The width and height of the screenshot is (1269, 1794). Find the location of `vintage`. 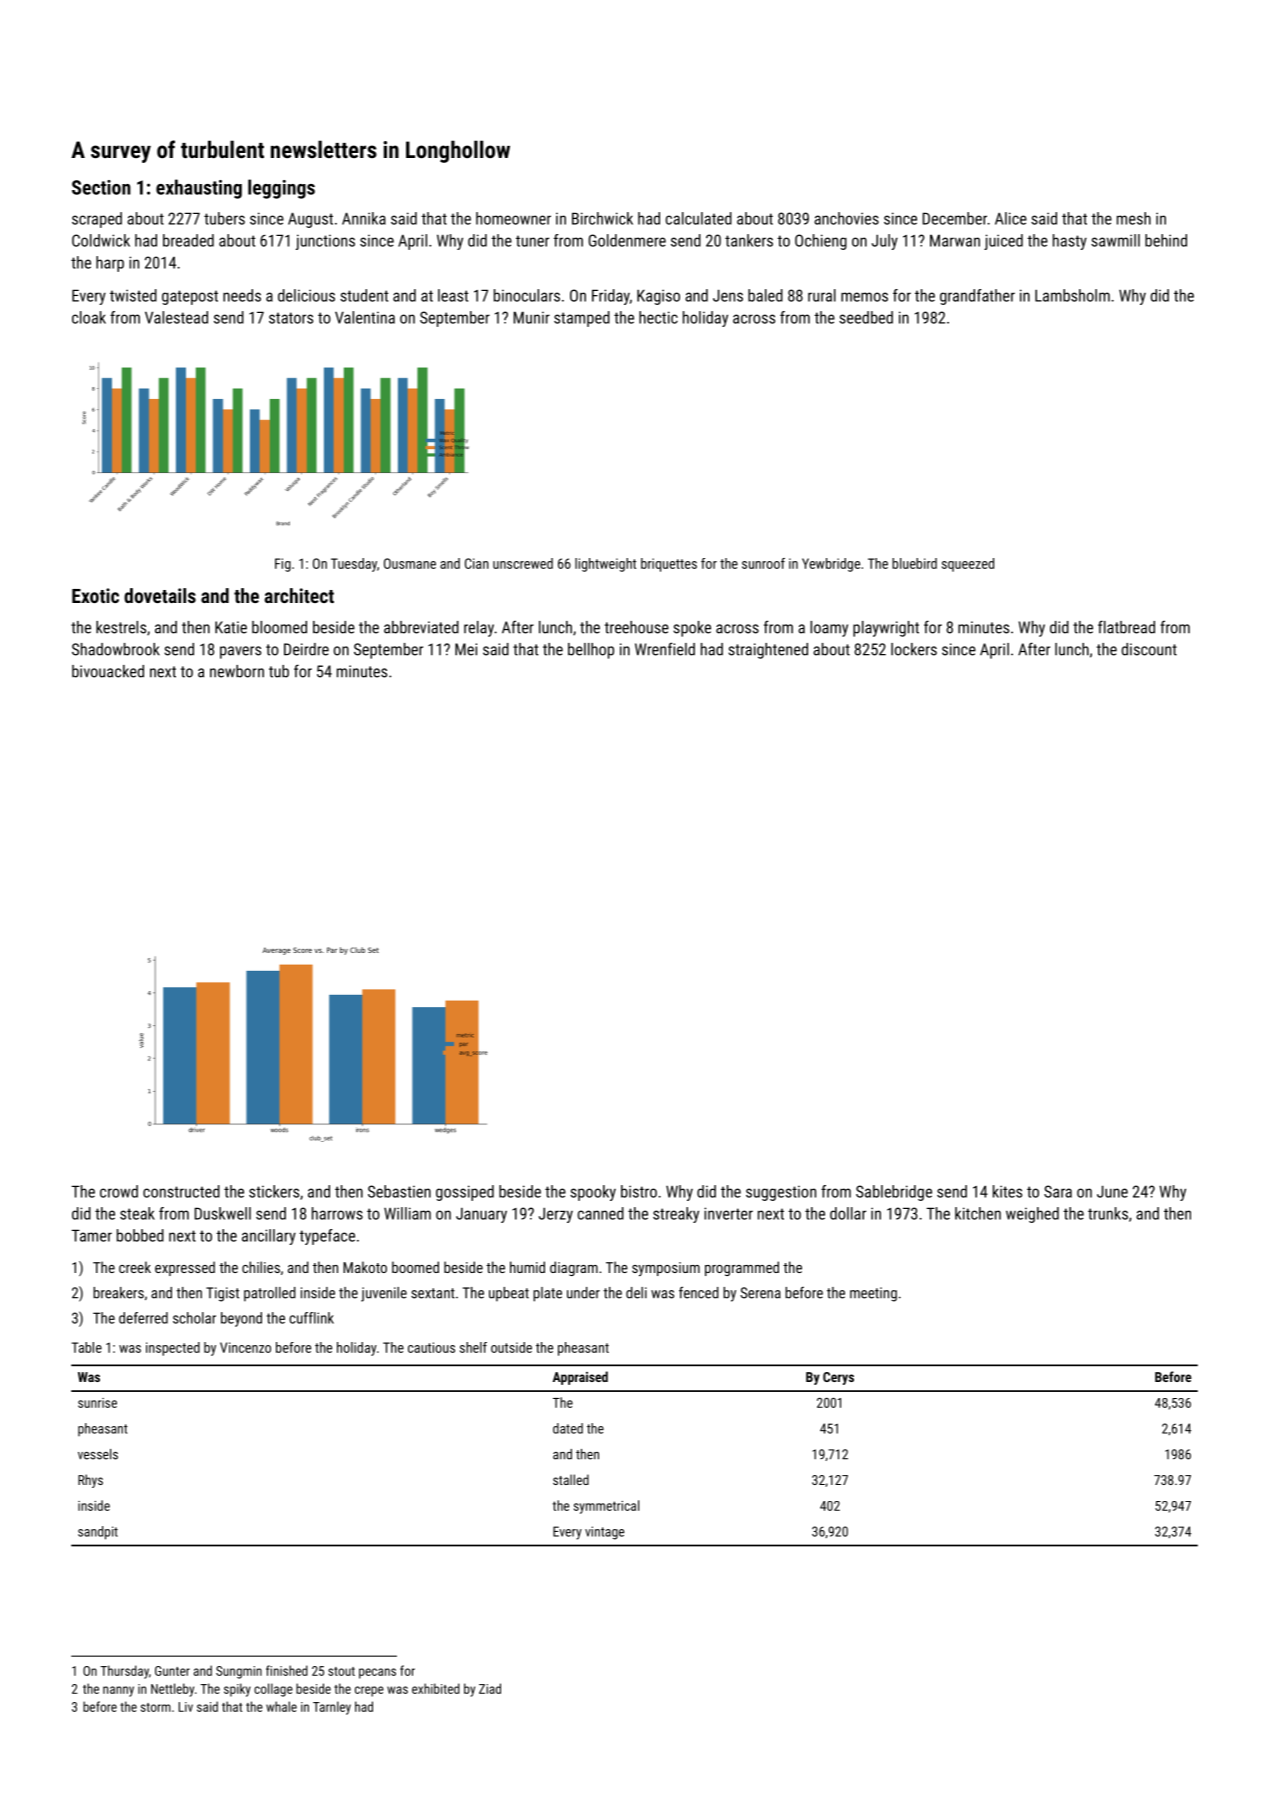

vintage is located at coordinates (604, 1533).
